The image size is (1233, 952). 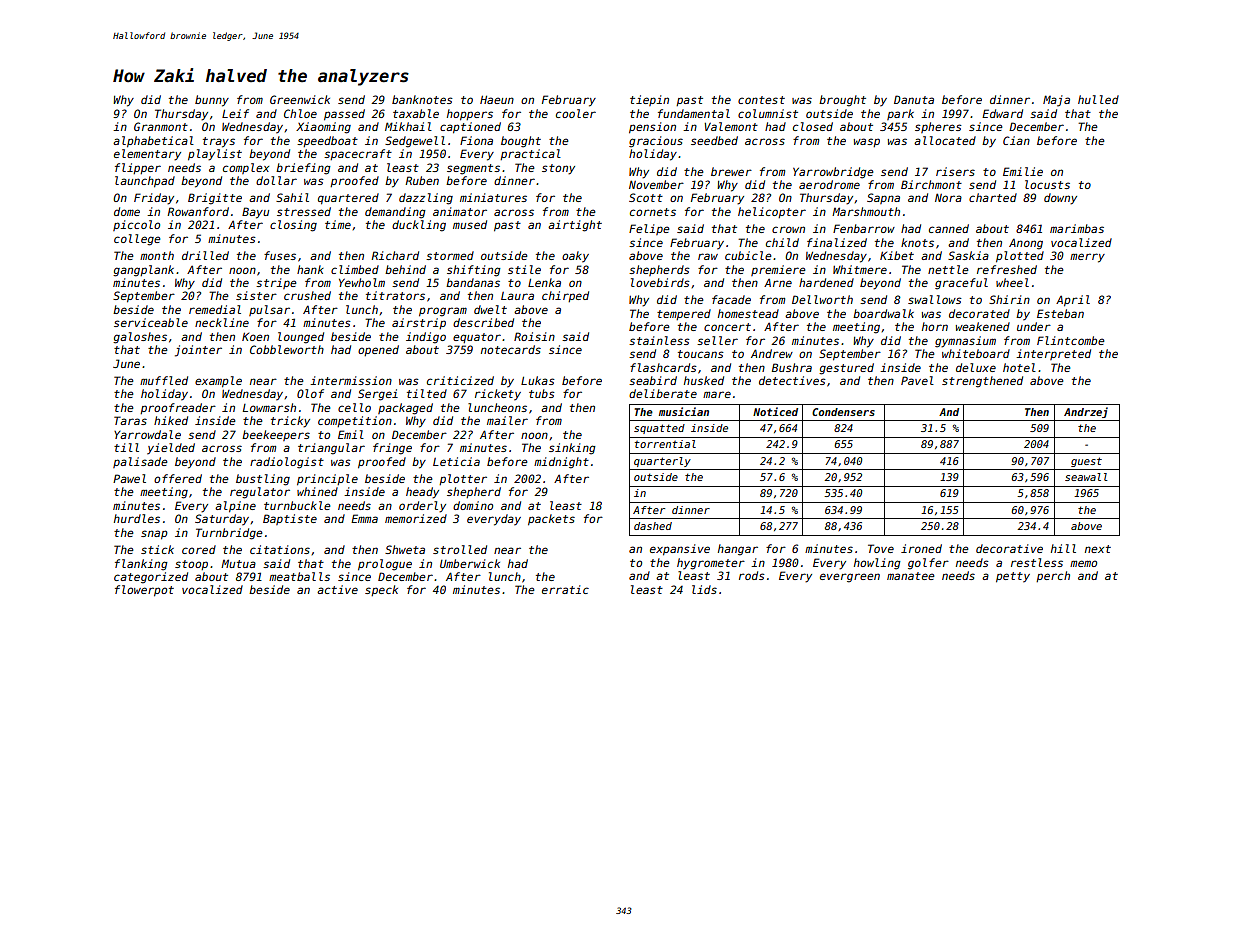 I want to click on Roisin, so click(x=534, y=336).
